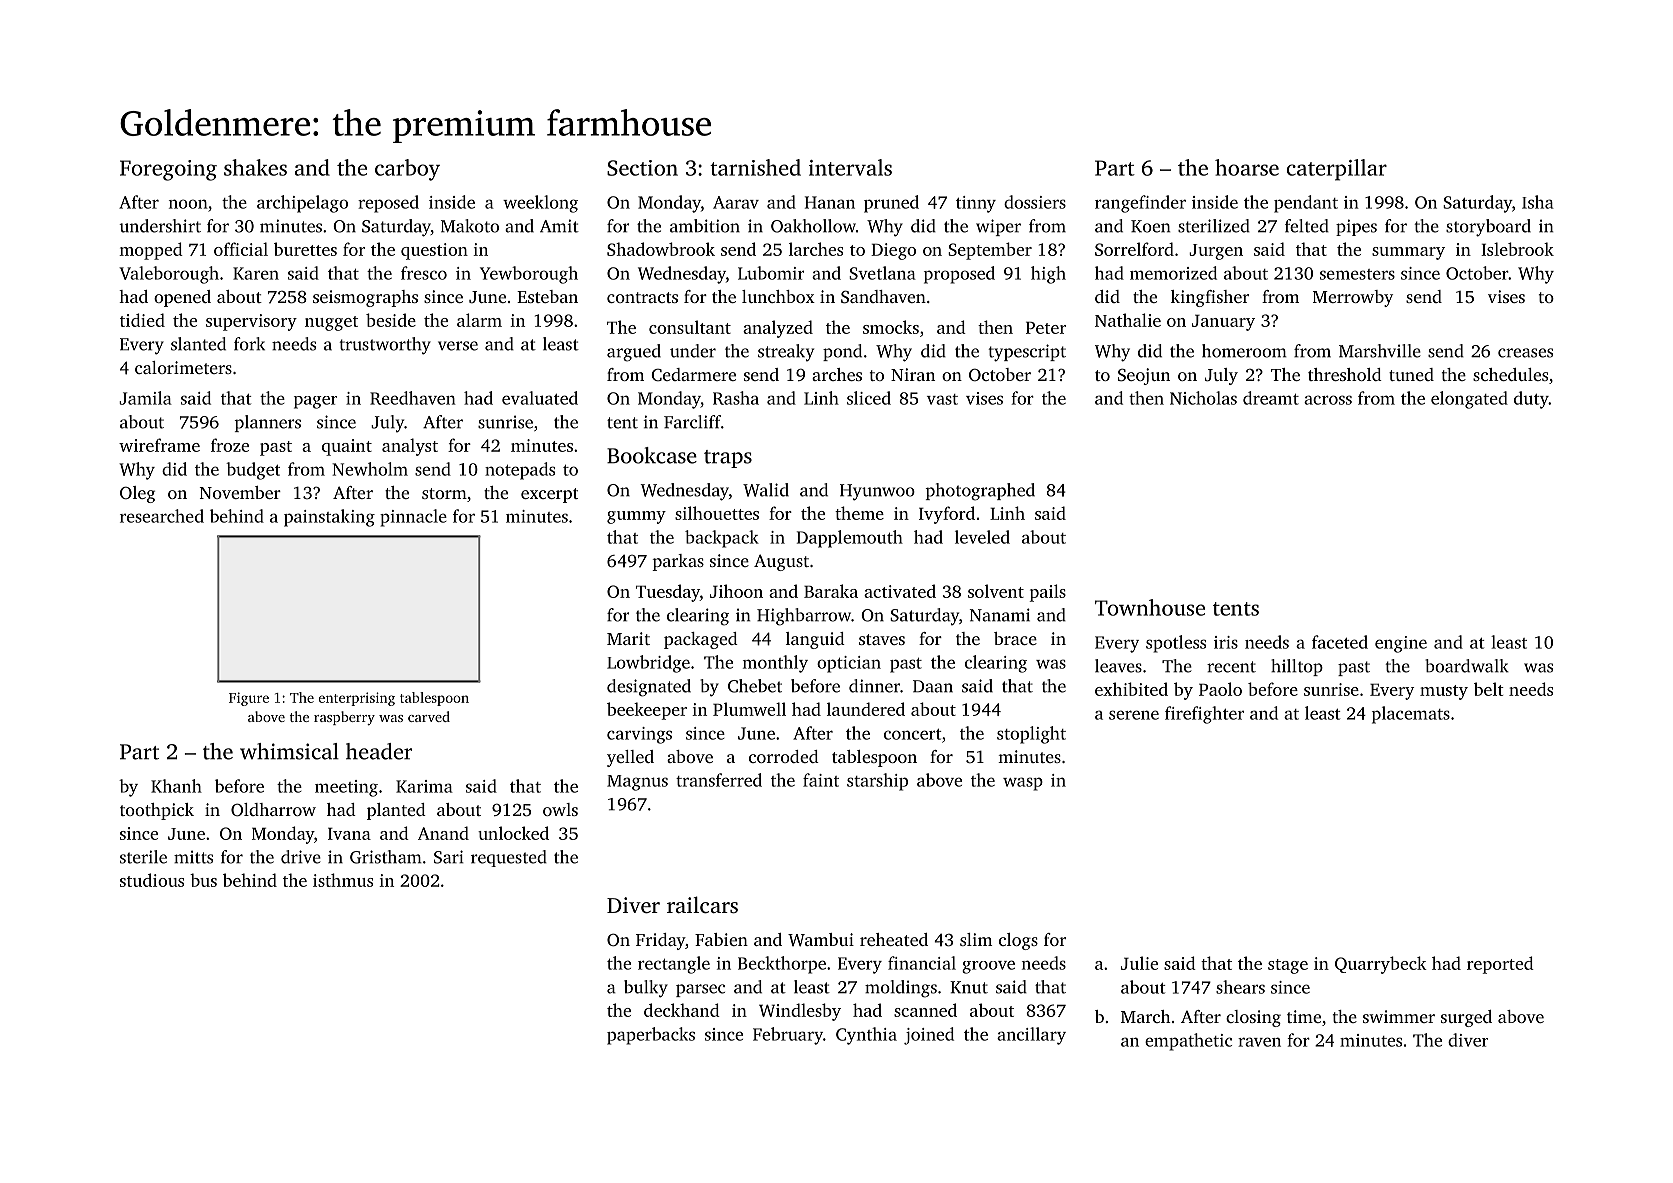 The image size is (1673, 1183). Describe the element at coordinates (429, 716) in the screenshot. I see `carved` at that location.
